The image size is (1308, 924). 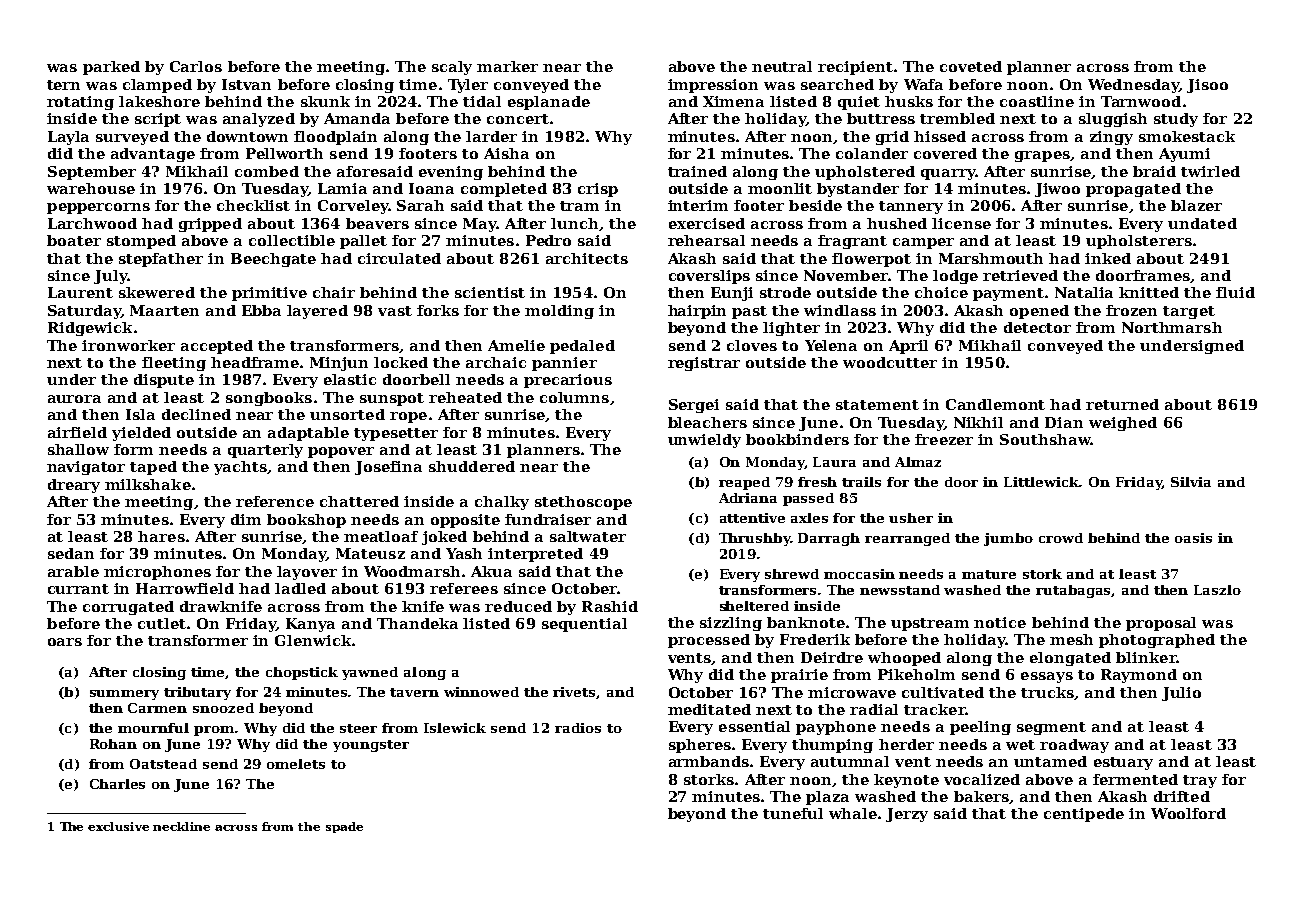 What do you see at coordinates (71, 553) in the image?
I see `sedan` at bounding box center [71, 553].
